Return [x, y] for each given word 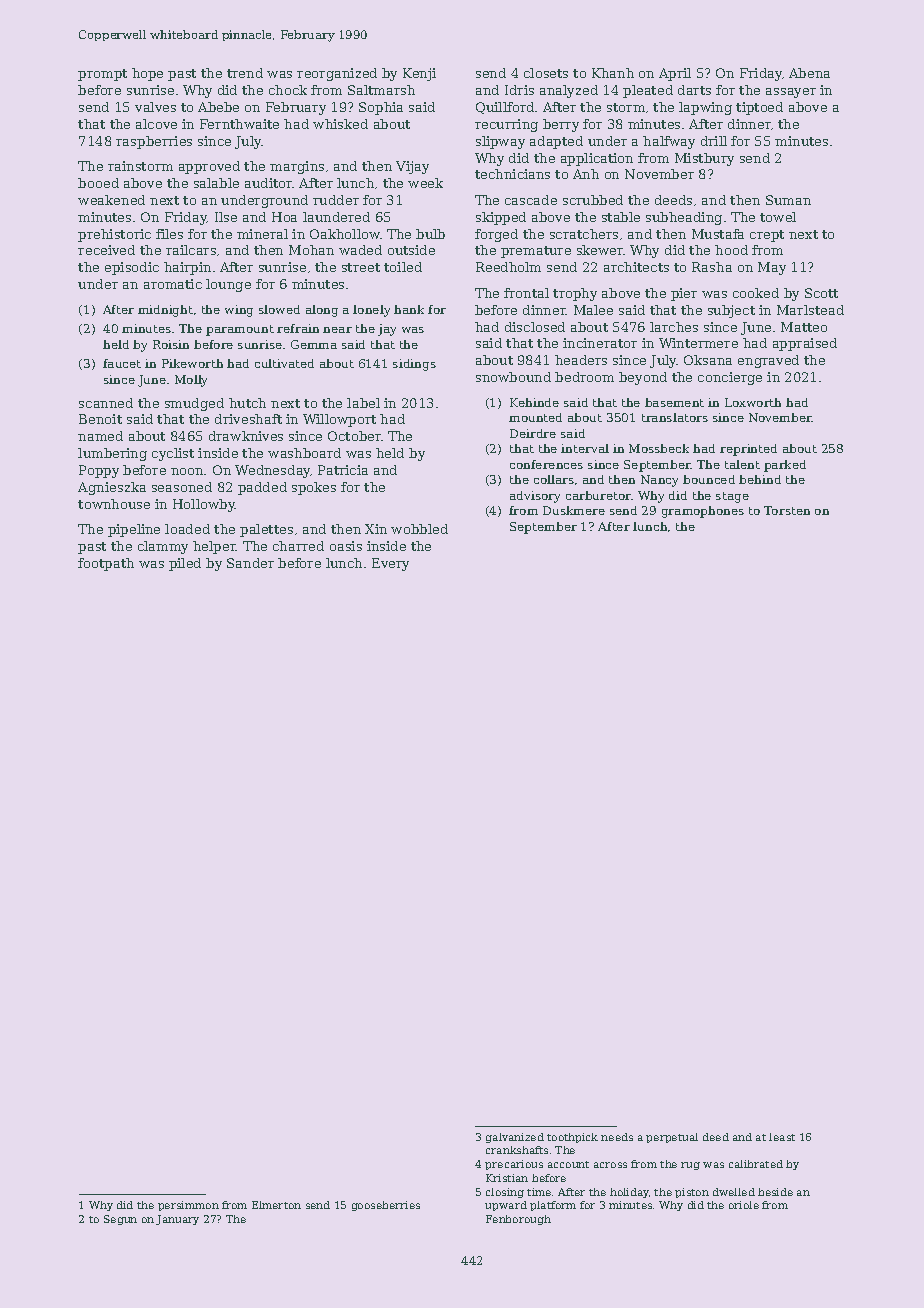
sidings [414, 365]
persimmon [188, 1206]
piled [185, 564]
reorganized [337, 74]
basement [674, 402]
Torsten [787, 510]
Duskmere [574, 510]
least [782, 1137]
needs [617, 1137]
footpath [106, 564]
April [675, 74]
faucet [122, 363]
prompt [102, 75]
